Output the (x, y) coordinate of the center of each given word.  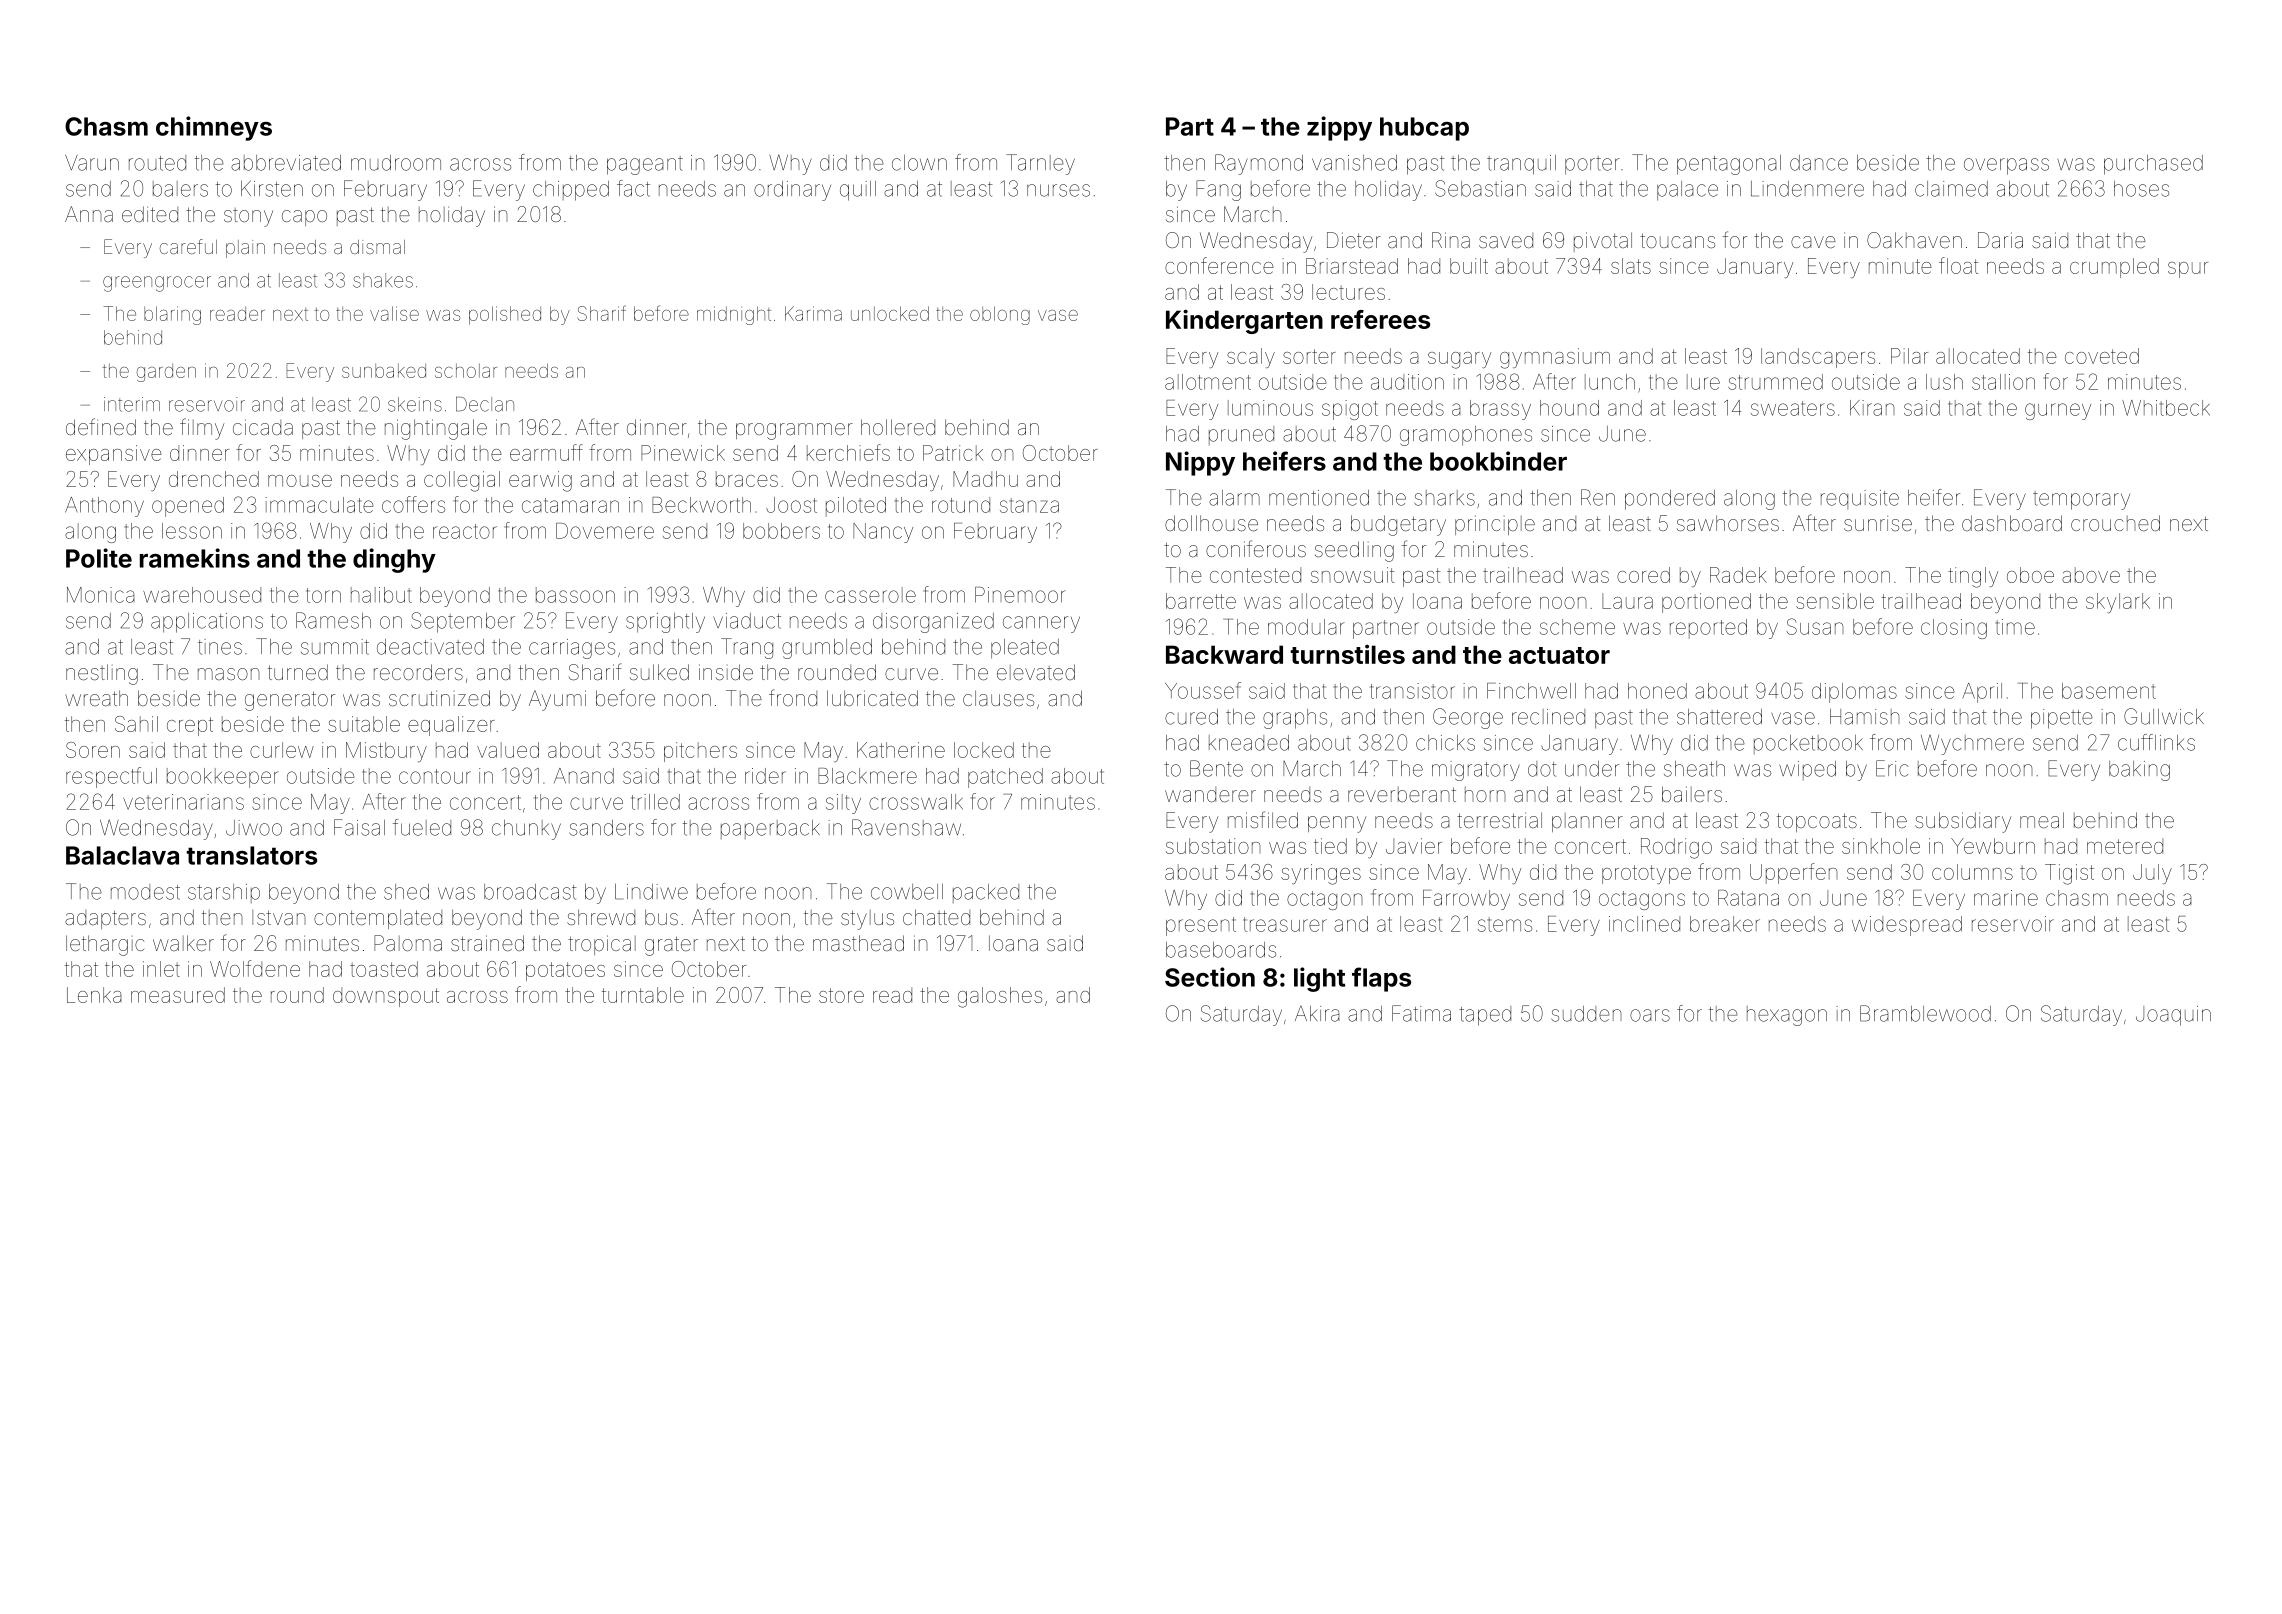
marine (2006, 898)
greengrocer (157, 284)
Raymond (1259, 164)
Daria (2000, 240)
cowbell (907, 892)
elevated (1036, 672)
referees (1380, 319)
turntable (643, 995)
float (1958, 265)
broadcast (530, 892)
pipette (2062, 719)
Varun (92, 163)
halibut (381, 595)
